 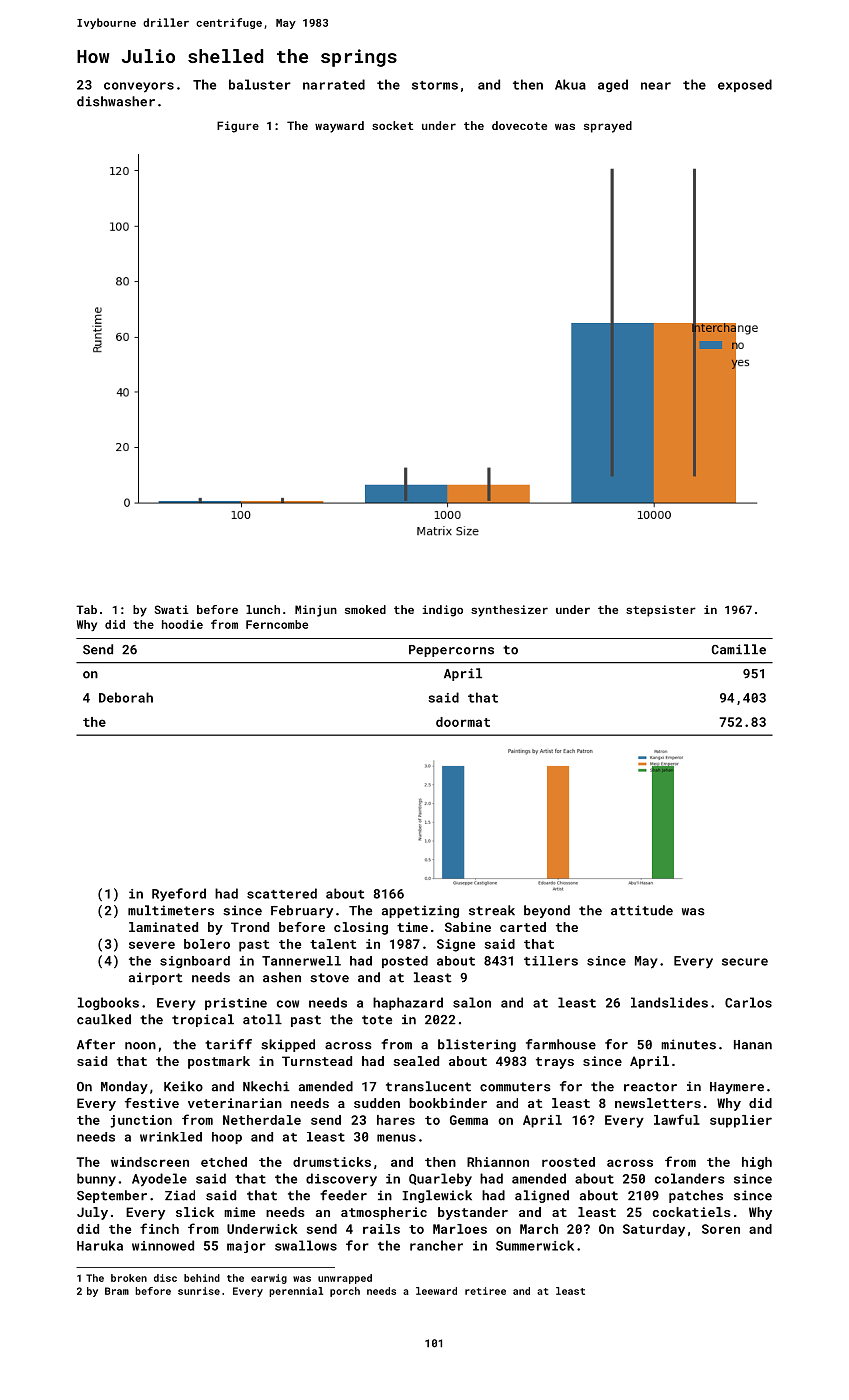 What do you see at coordinates (392, 125) in the page?
I see `socket` at bounding box center [392, 125].
